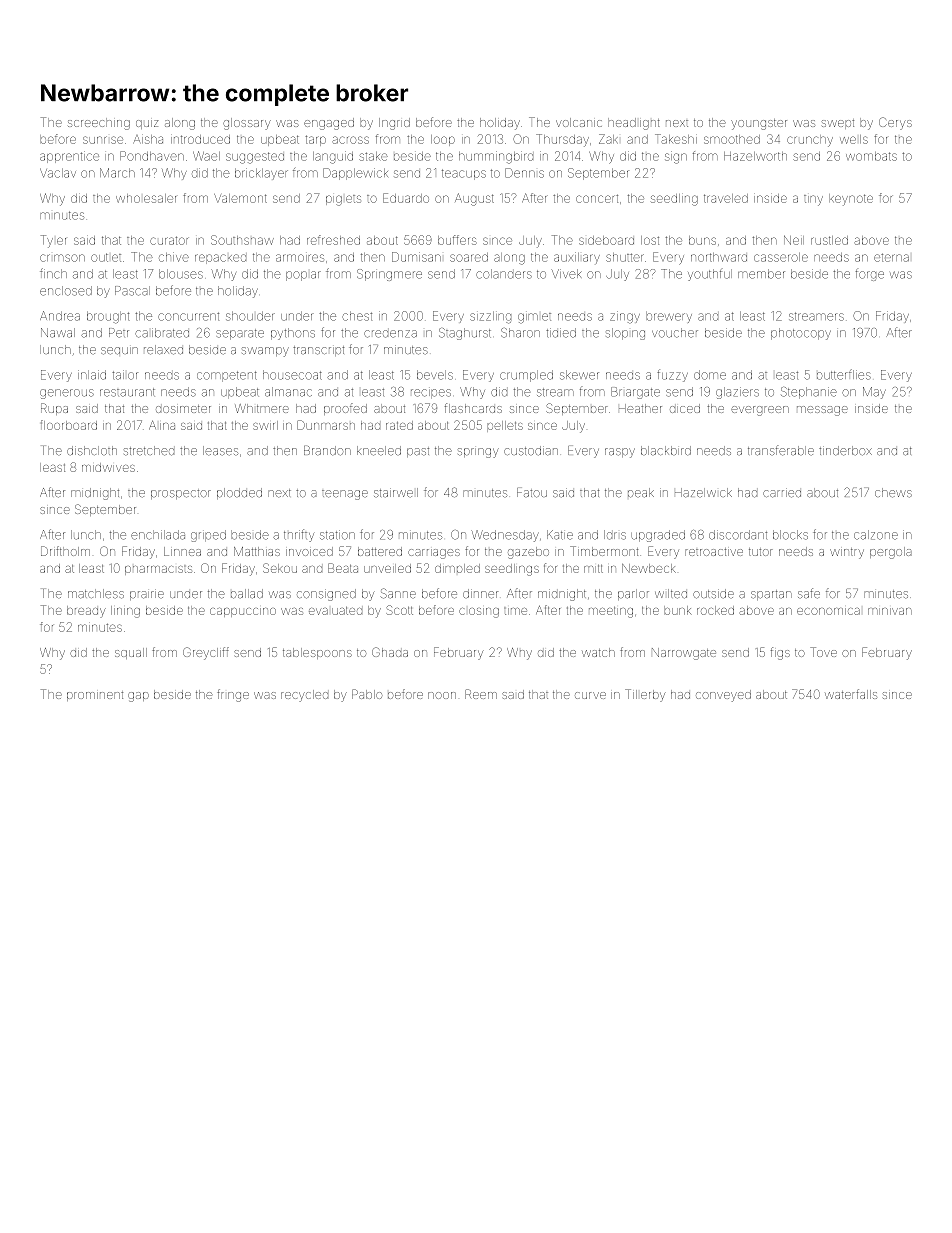 Image resolution: width=952 pixels, height=1233 pixels. I want to click on Wednesday, so click(504, 536).
